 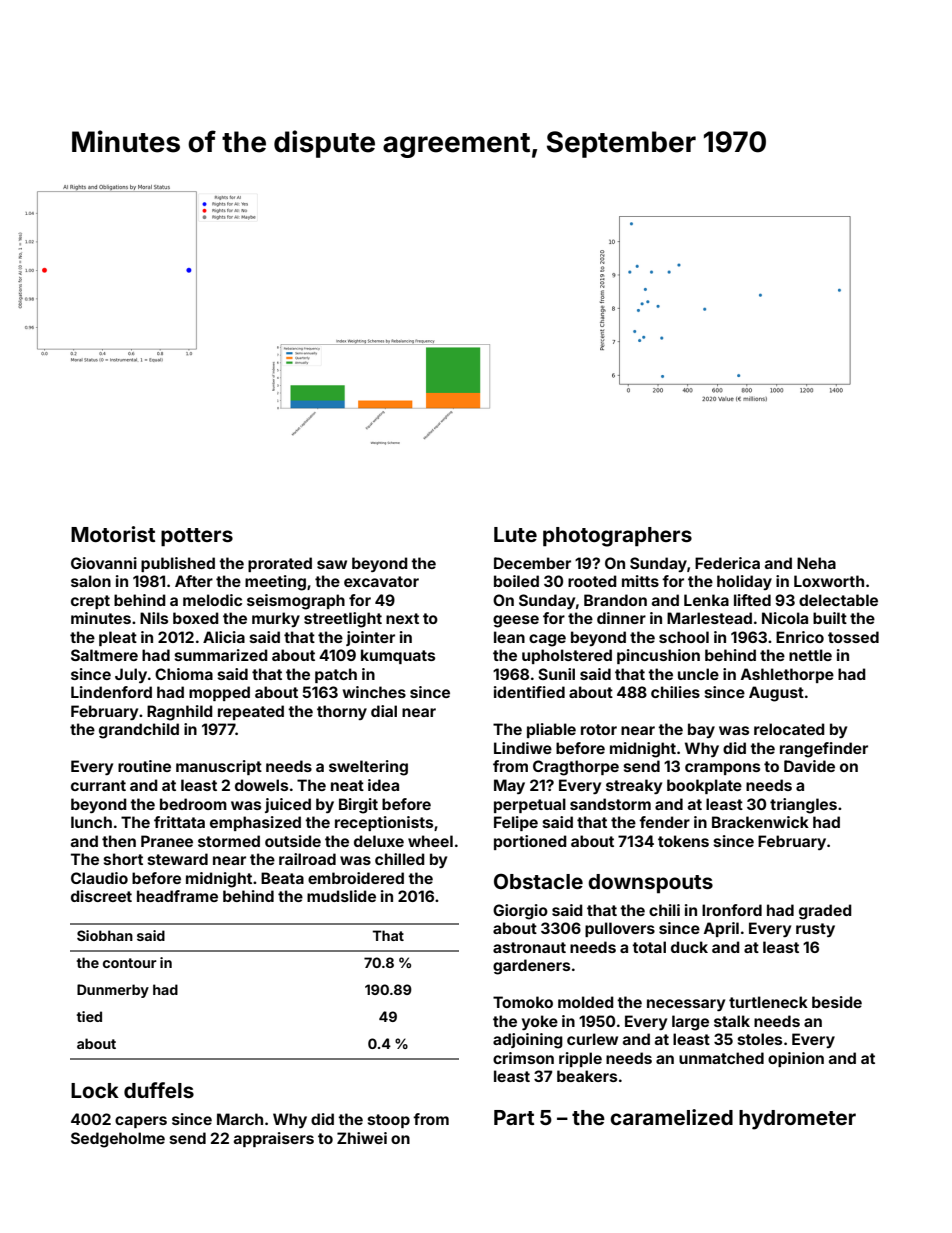 What do you see at coordinates (620, 929) in the document?
I see `pullovers` at bounding box center [620, 929].
